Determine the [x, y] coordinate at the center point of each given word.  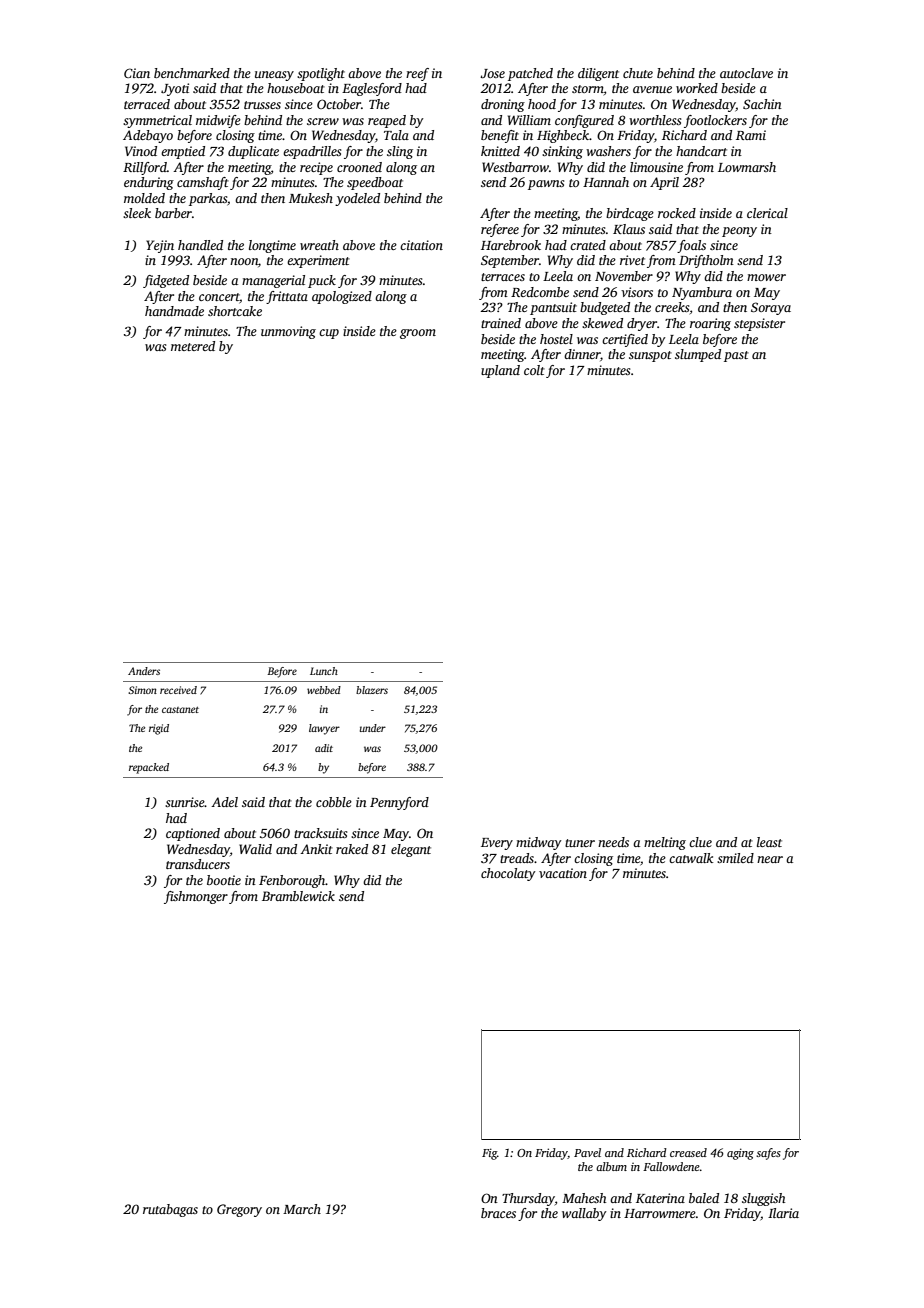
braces [498, 1213]
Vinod [141, 151]
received [178, 690]
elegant [411, 850]
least [769, 842]
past [736, 356]
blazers [372, 690]
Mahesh [584, 1198]
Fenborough [292, 881]
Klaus [629, 229]
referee [500, 230]
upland [500, 371]
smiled [735, 858]
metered [193, 346]
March [302, 1209]
